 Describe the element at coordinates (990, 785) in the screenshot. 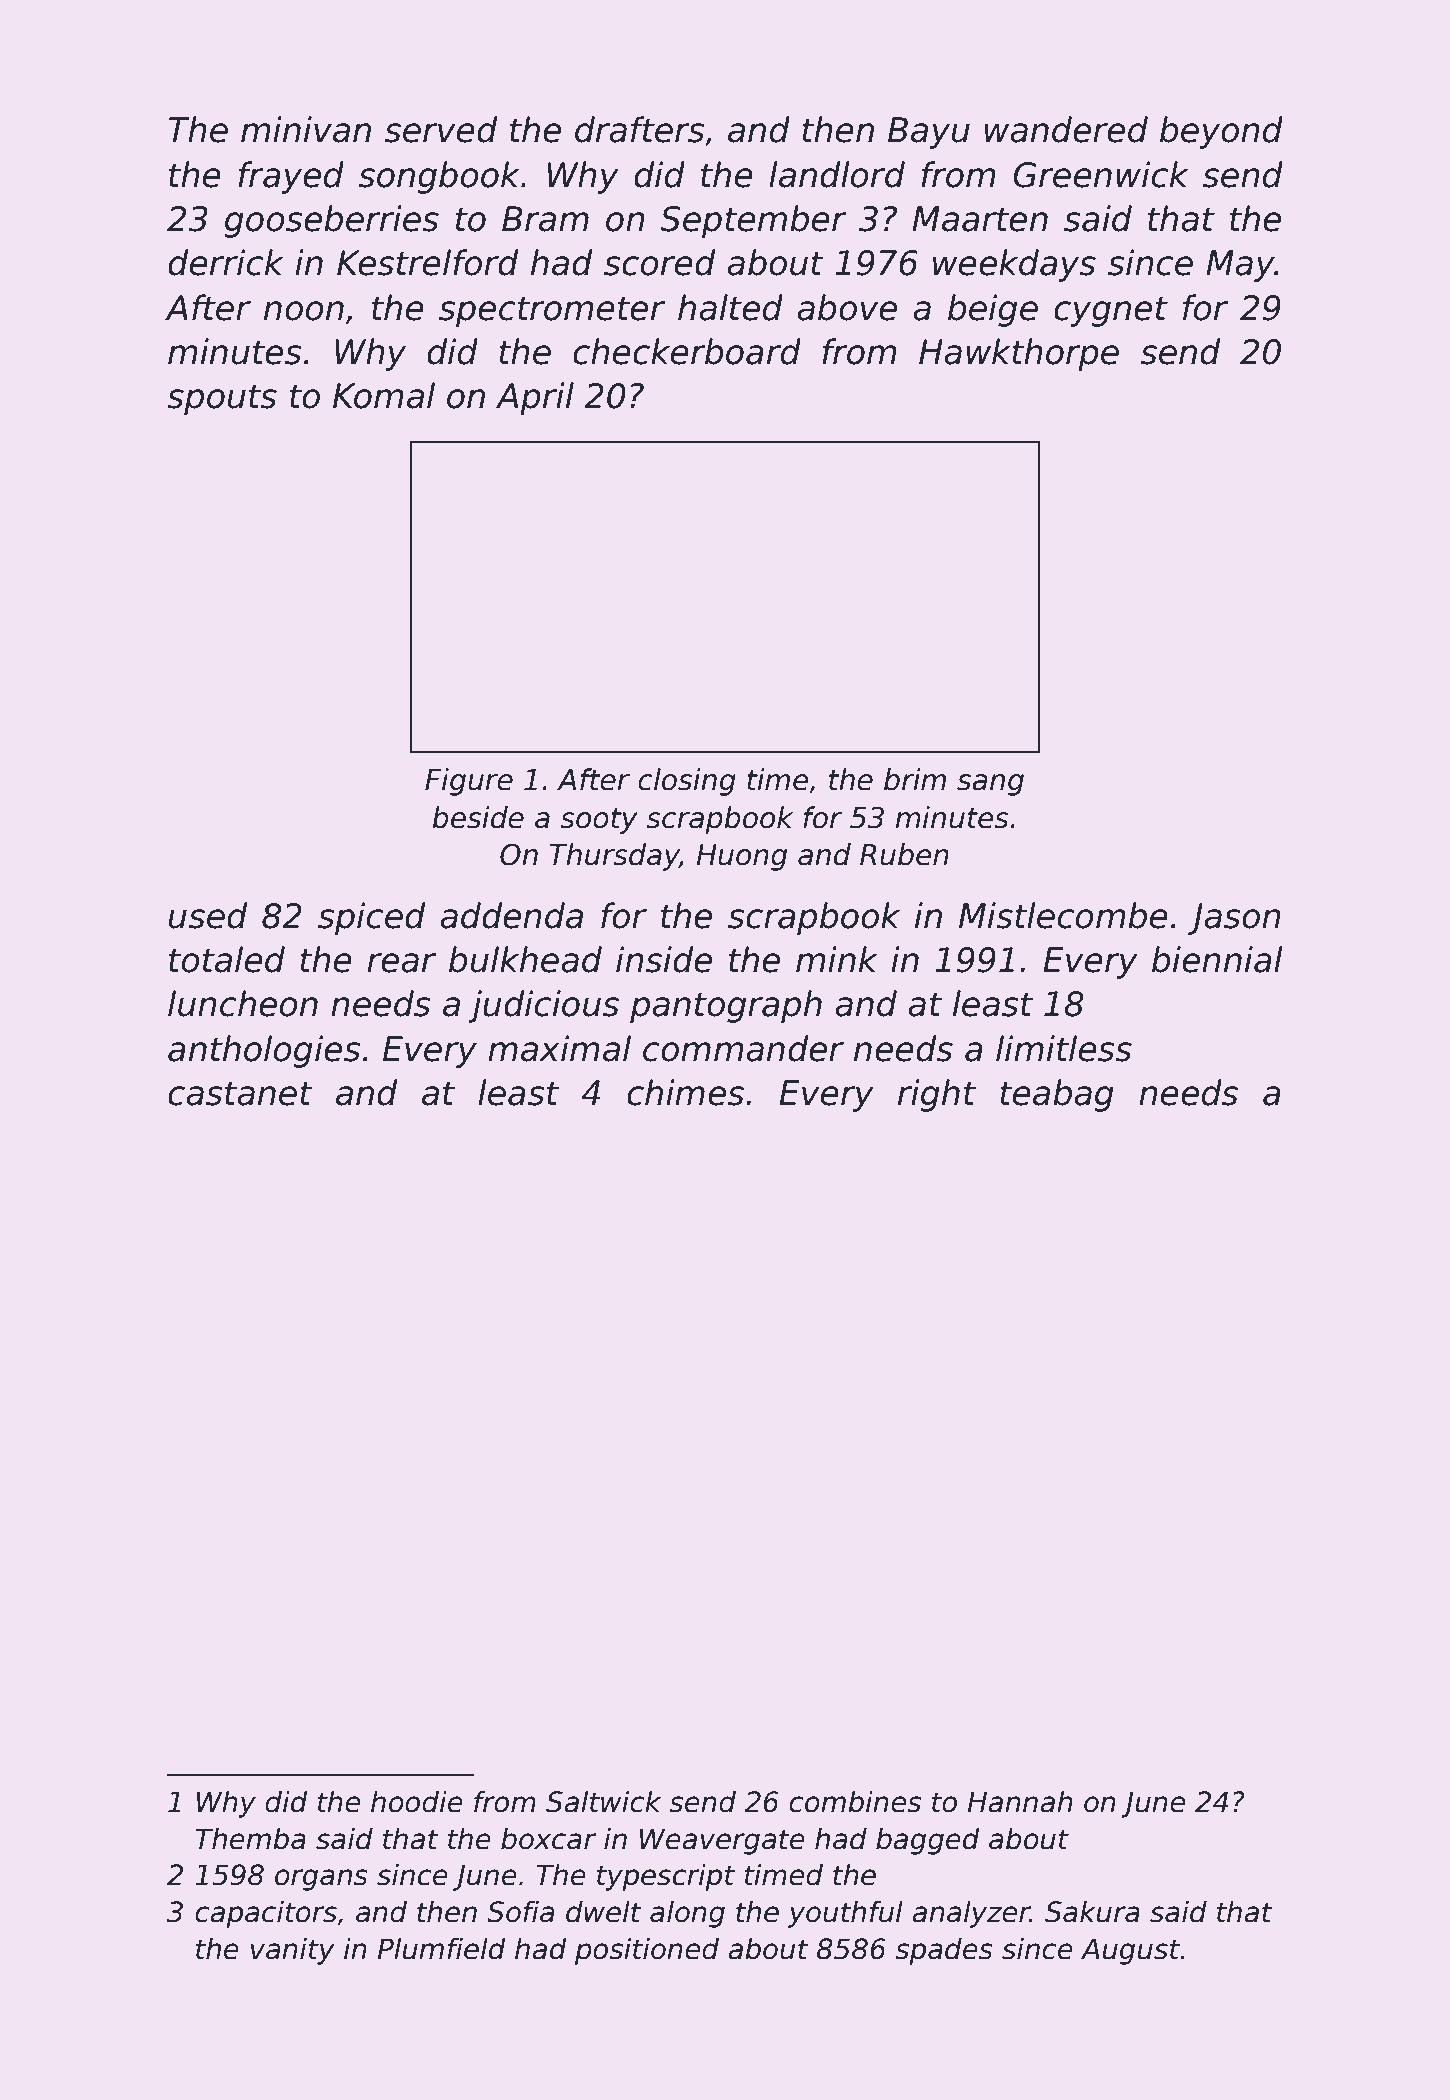

I see `sang` at that location.
